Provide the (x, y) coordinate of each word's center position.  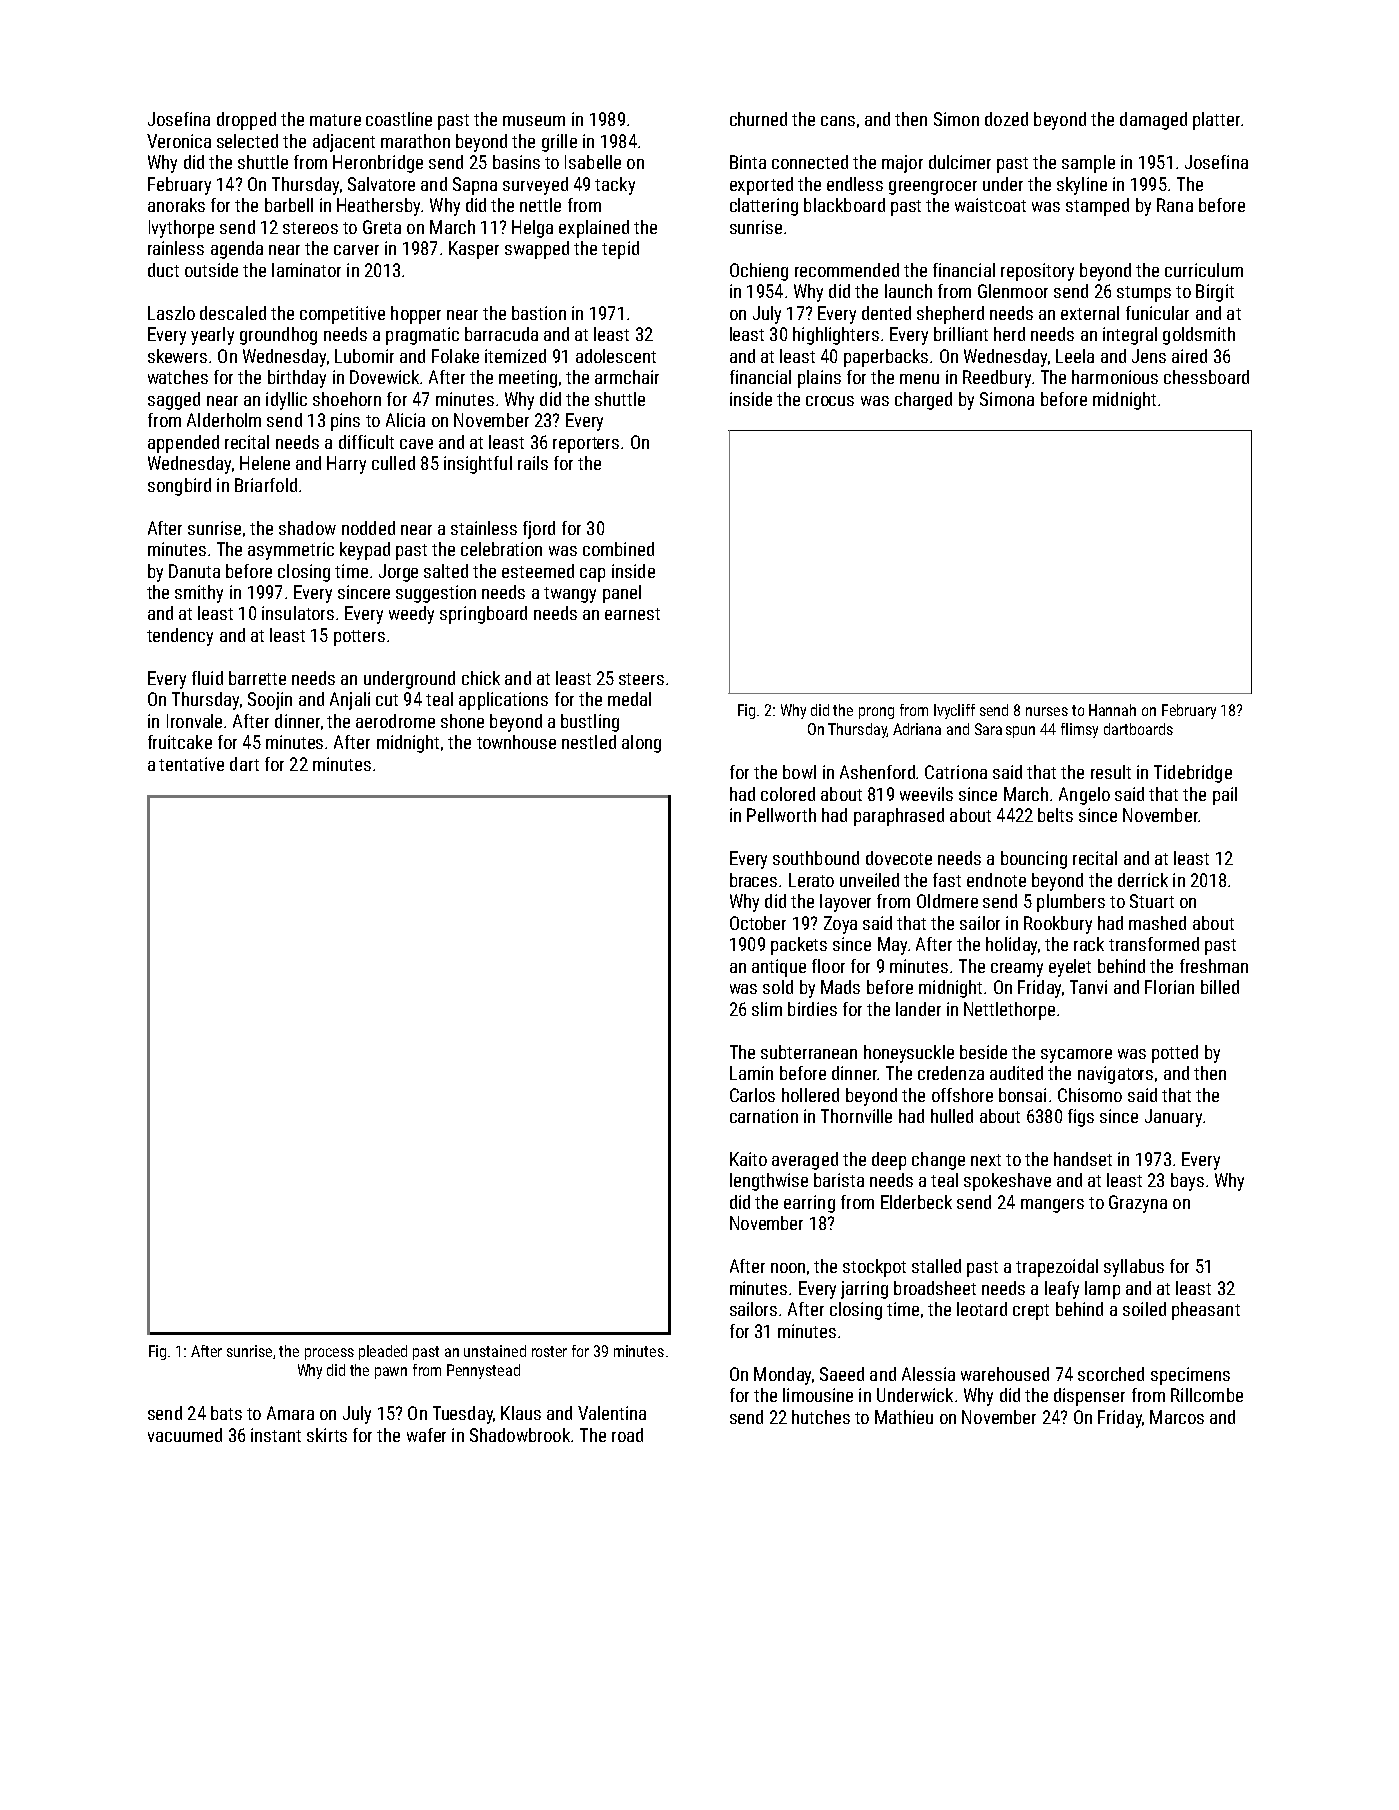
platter (1216, 121)
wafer (426, 1435)
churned (758, 119)
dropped (246, 121)
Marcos (1177, 1417)
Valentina (612, 1413)
